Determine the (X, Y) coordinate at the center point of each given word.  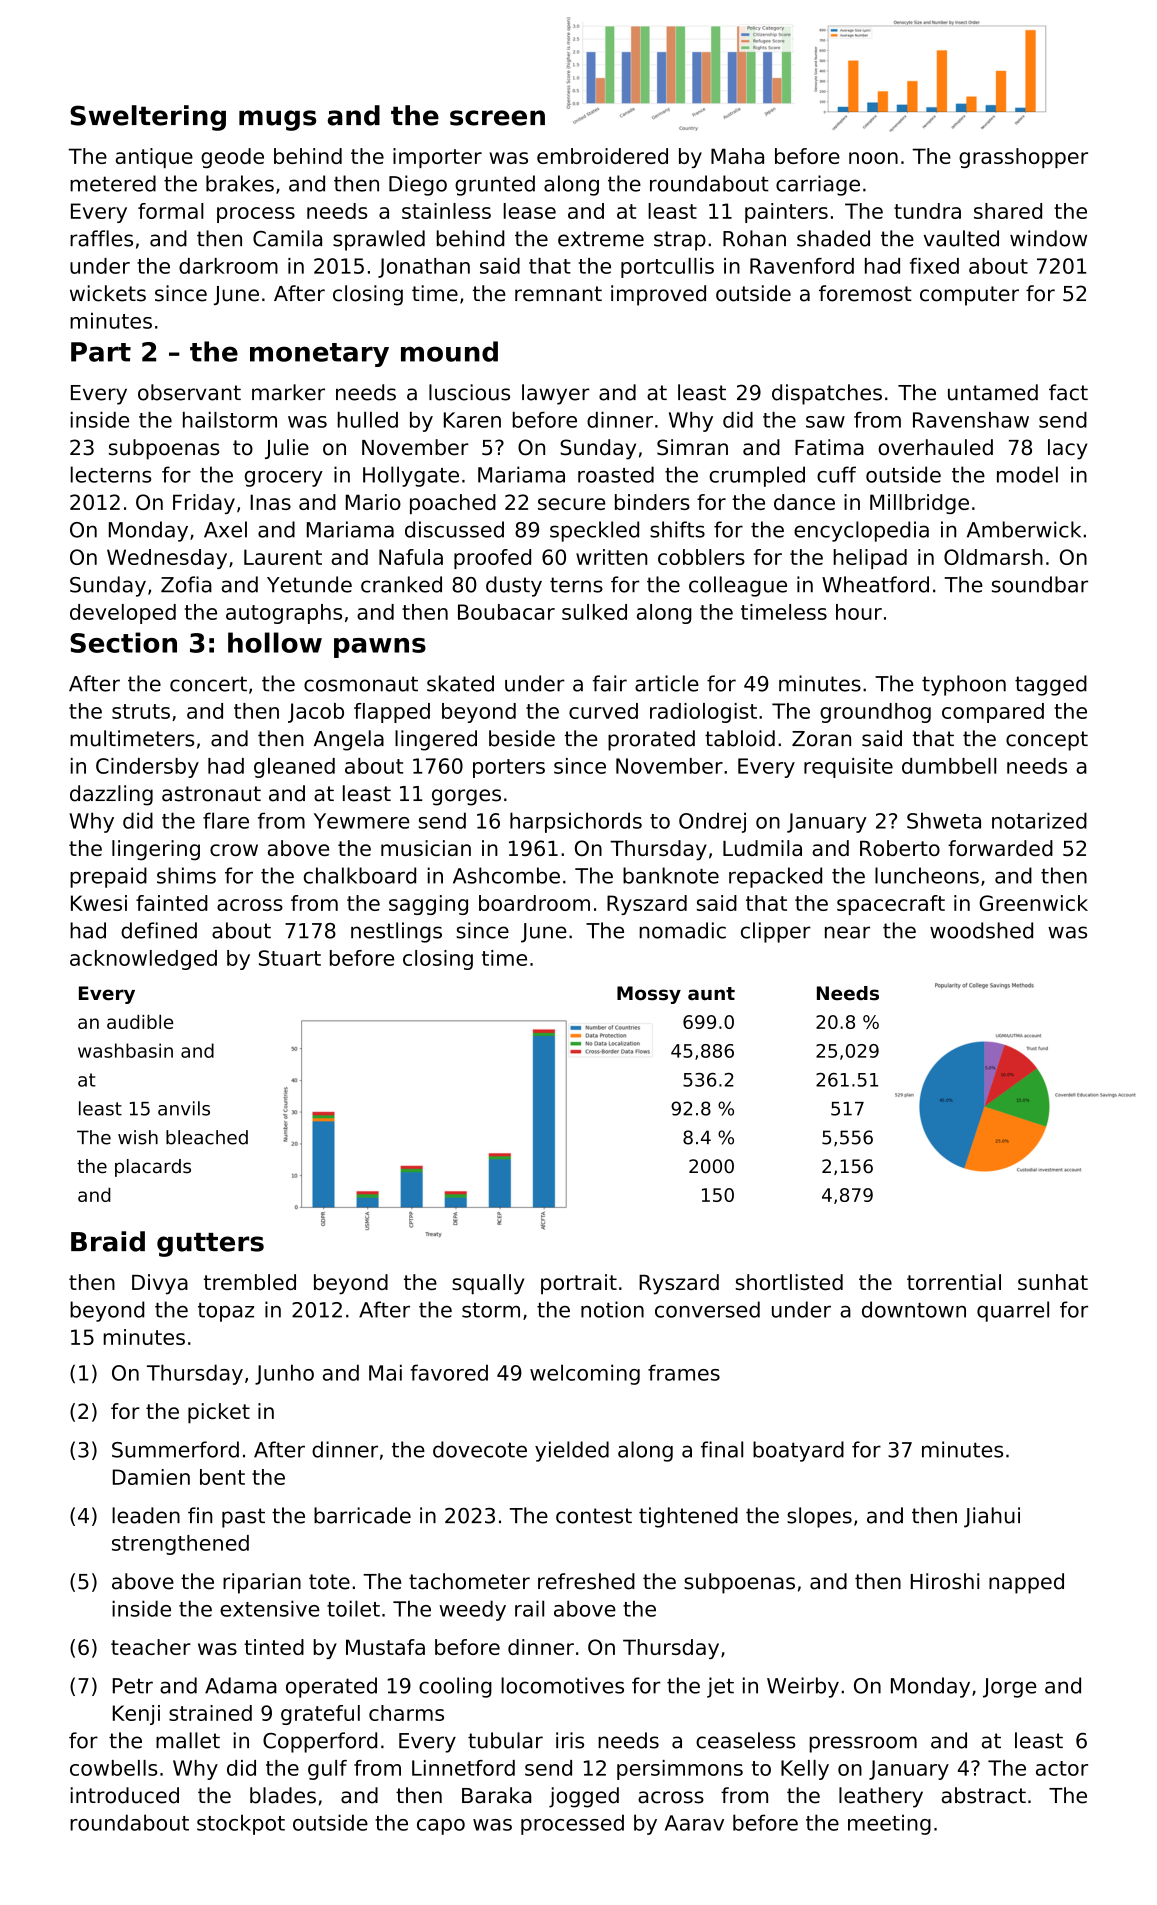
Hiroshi (945, 1581)
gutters (210, 1245)
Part (101, 352)
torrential (954, 1282)
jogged (584, 1797)
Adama (241, 1685)
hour (859, 612)
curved (603, 711)
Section (123, 642)
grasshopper (1023, 158)
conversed (707, 1309)
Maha (737, 156)
